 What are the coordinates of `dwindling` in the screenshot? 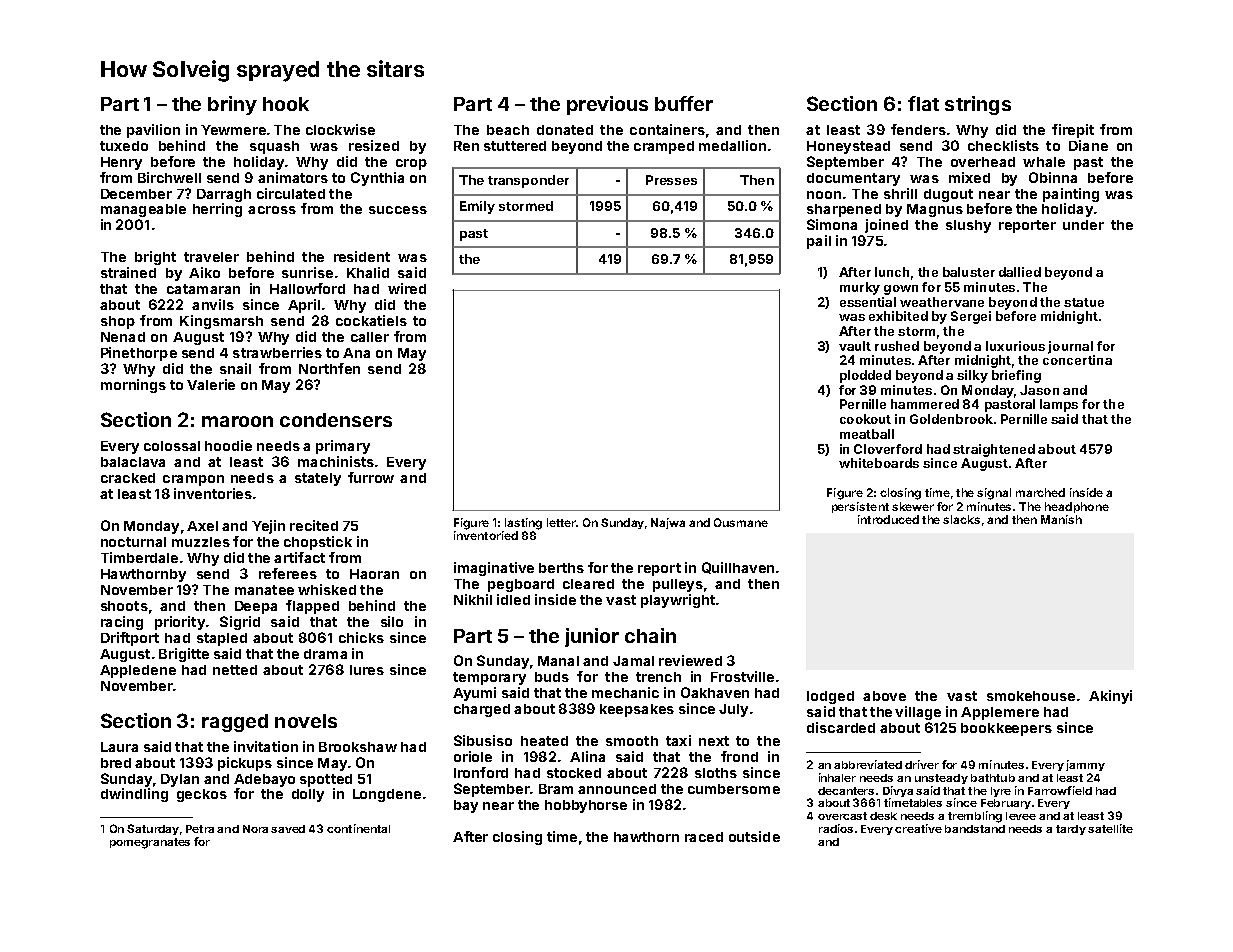 It's located at (134, 795).
